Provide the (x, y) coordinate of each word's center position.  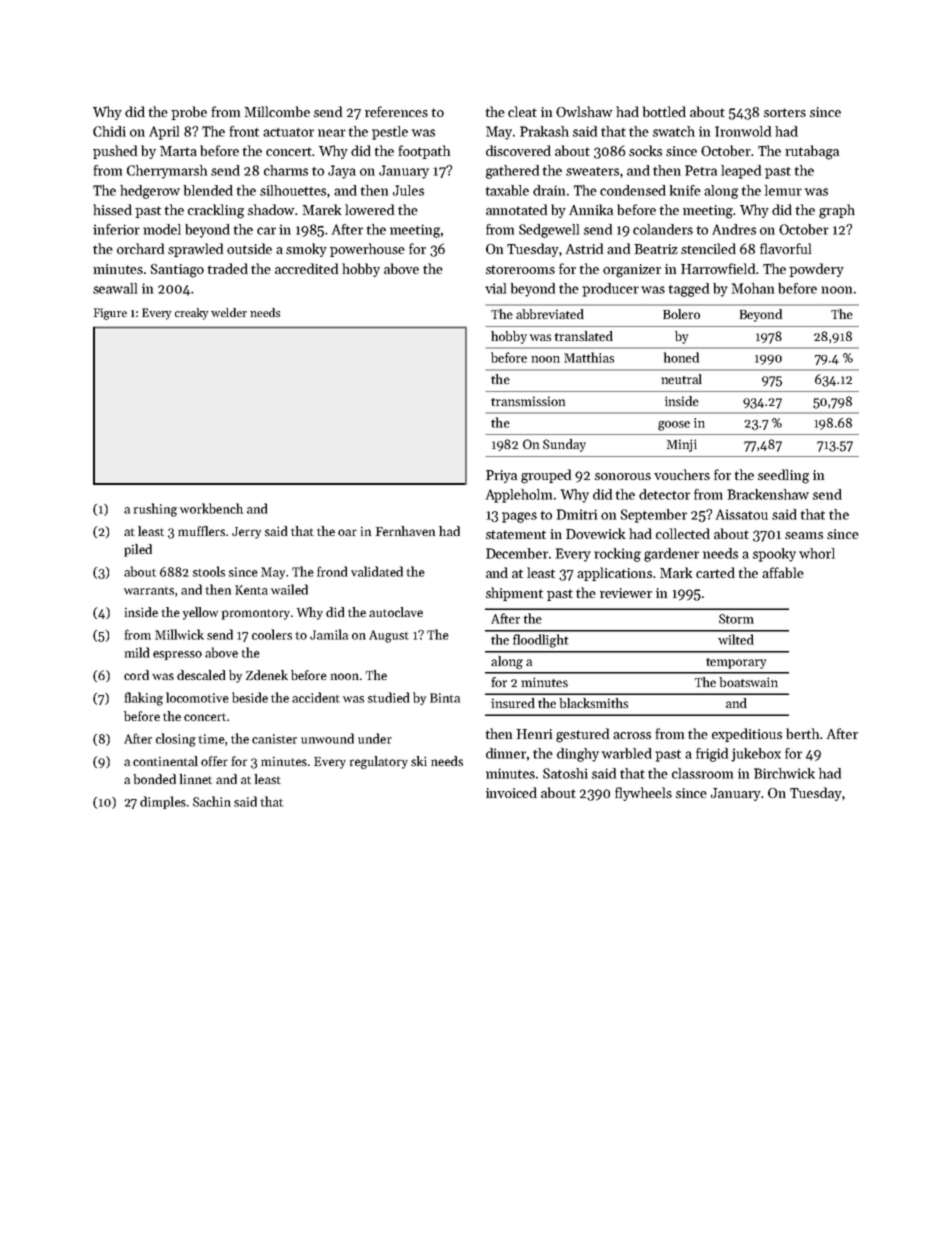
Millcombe (277, 111)
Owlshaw (584, 111)
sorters (785, 112)
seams (804, 535)
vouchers (682, 474)
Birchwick (784, 773)
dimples (163, 802)
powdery (816, 270)
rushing (155, 510)
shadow (272, 209)
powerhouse (367, 250)
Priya (501, 476)
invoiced (511, 792)
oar (347, 532)
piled (138, 550)
